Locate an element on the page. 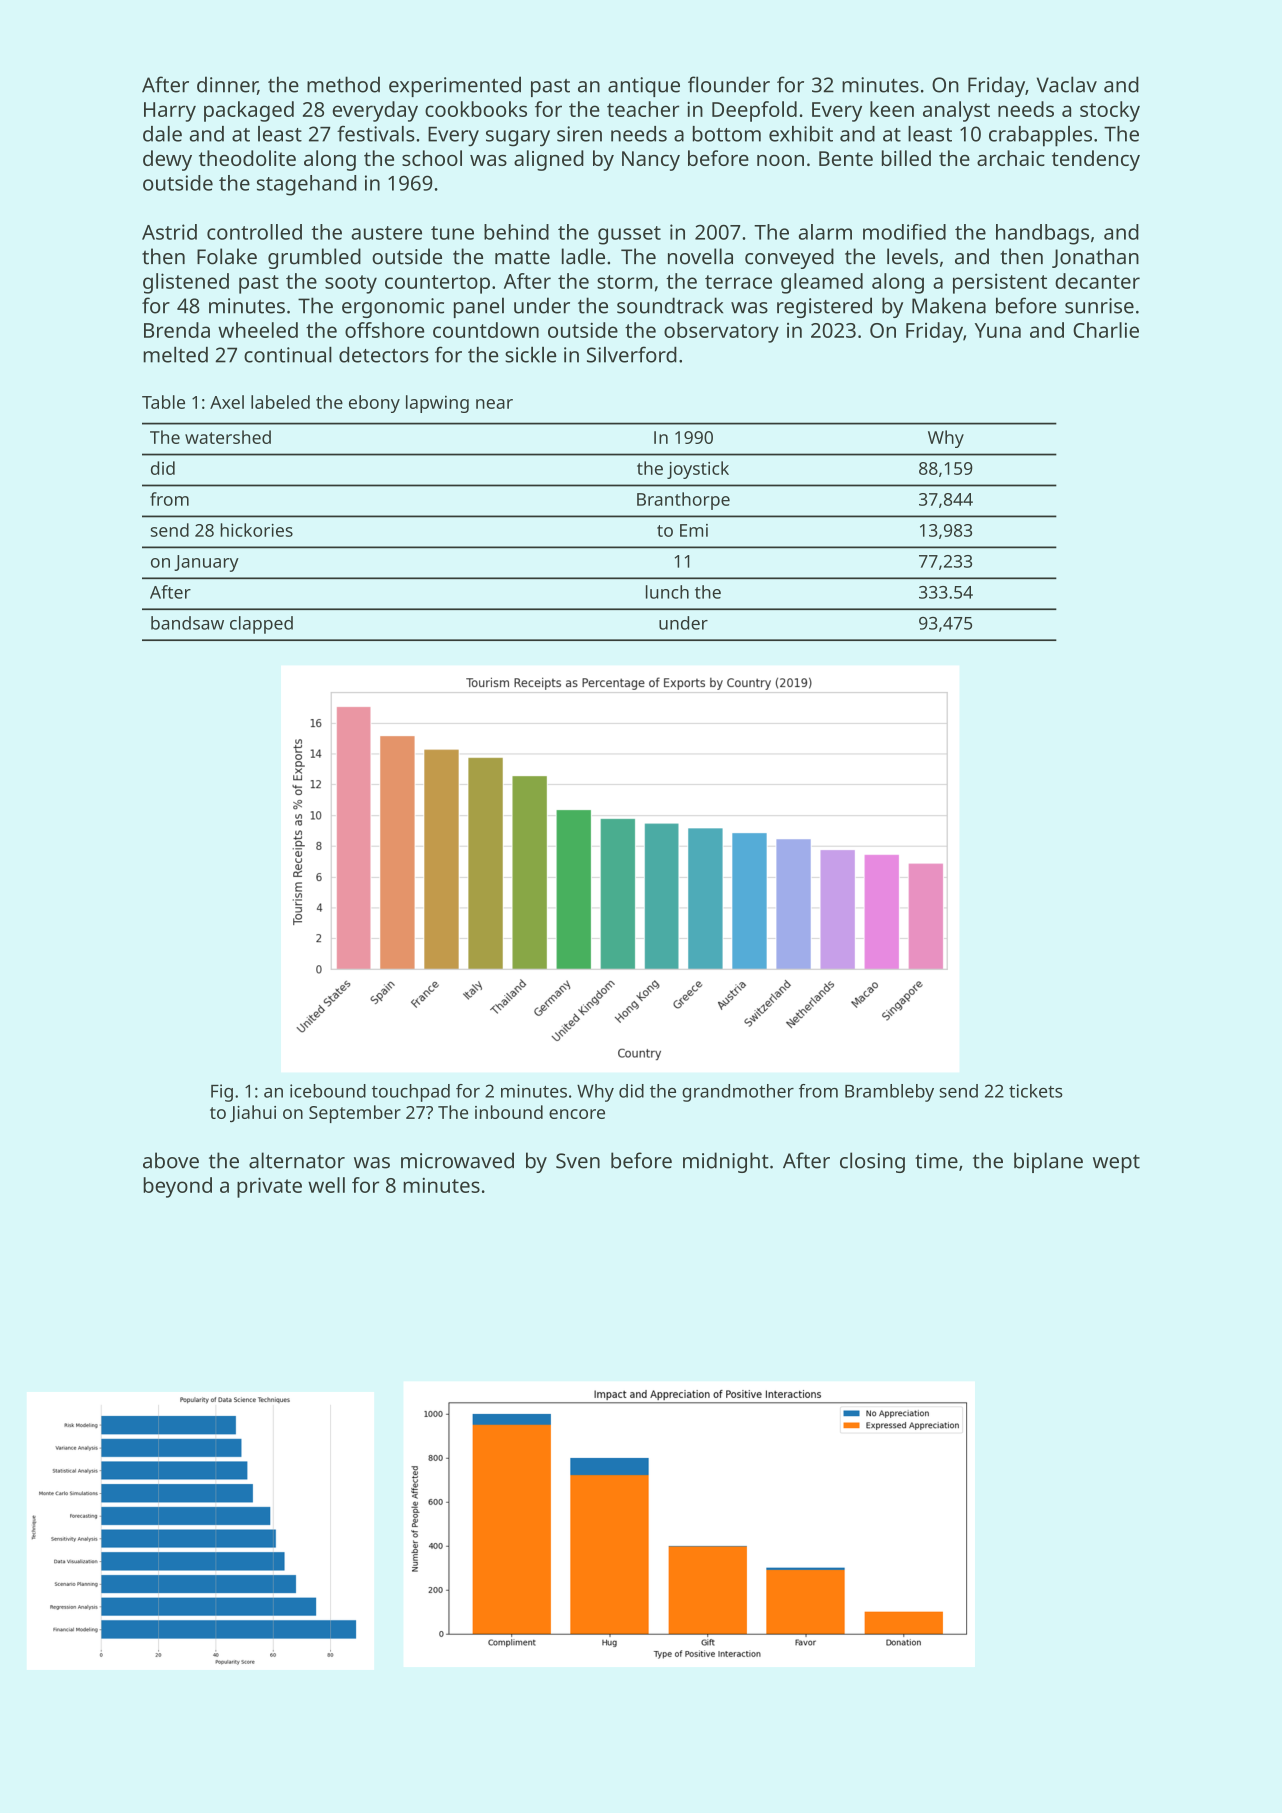  clapped is located at coordinates (261, 625).
